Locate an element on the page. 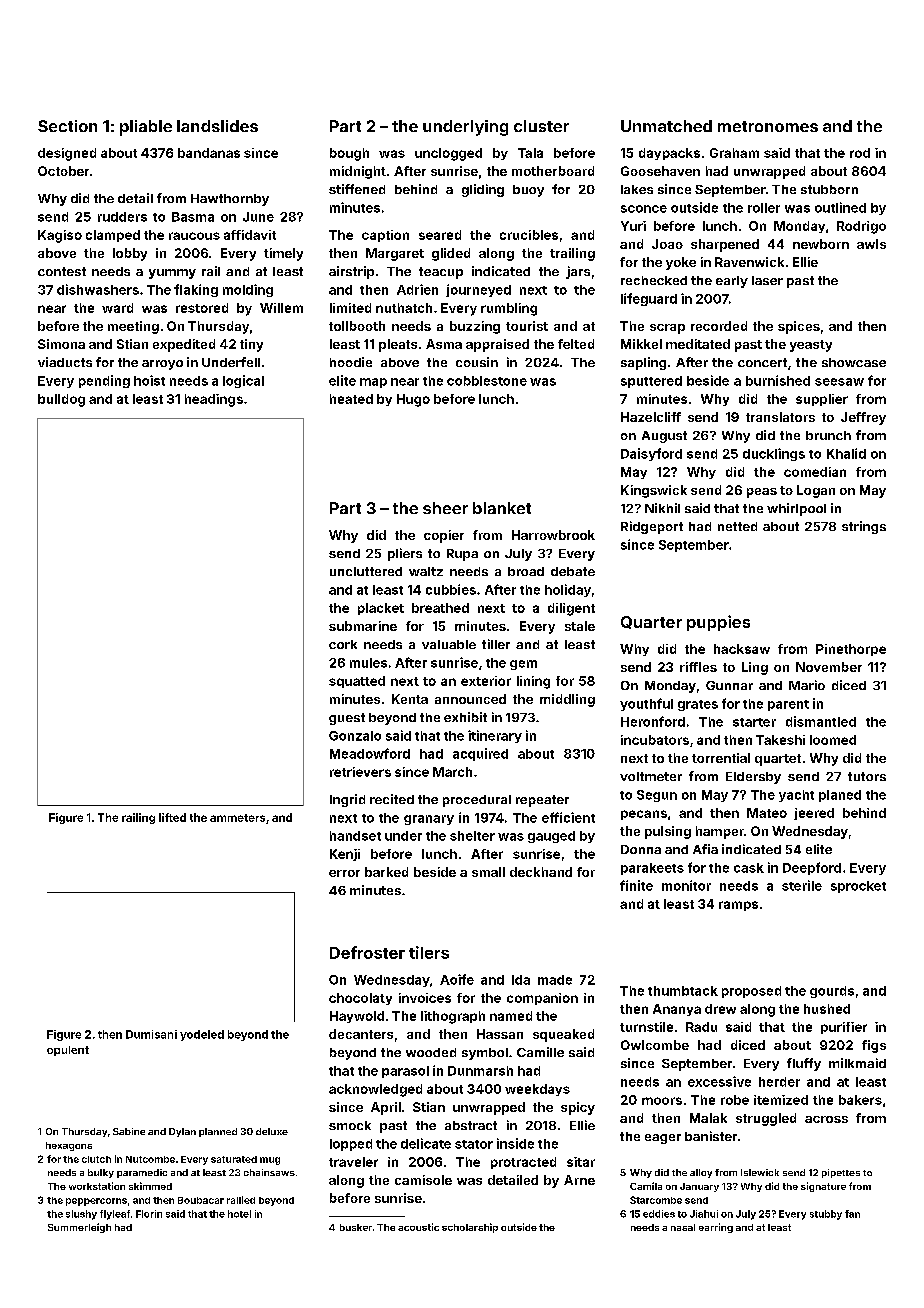 The width and height of the image is (924, 1308). repeater is located at coordinates (542, 801).
